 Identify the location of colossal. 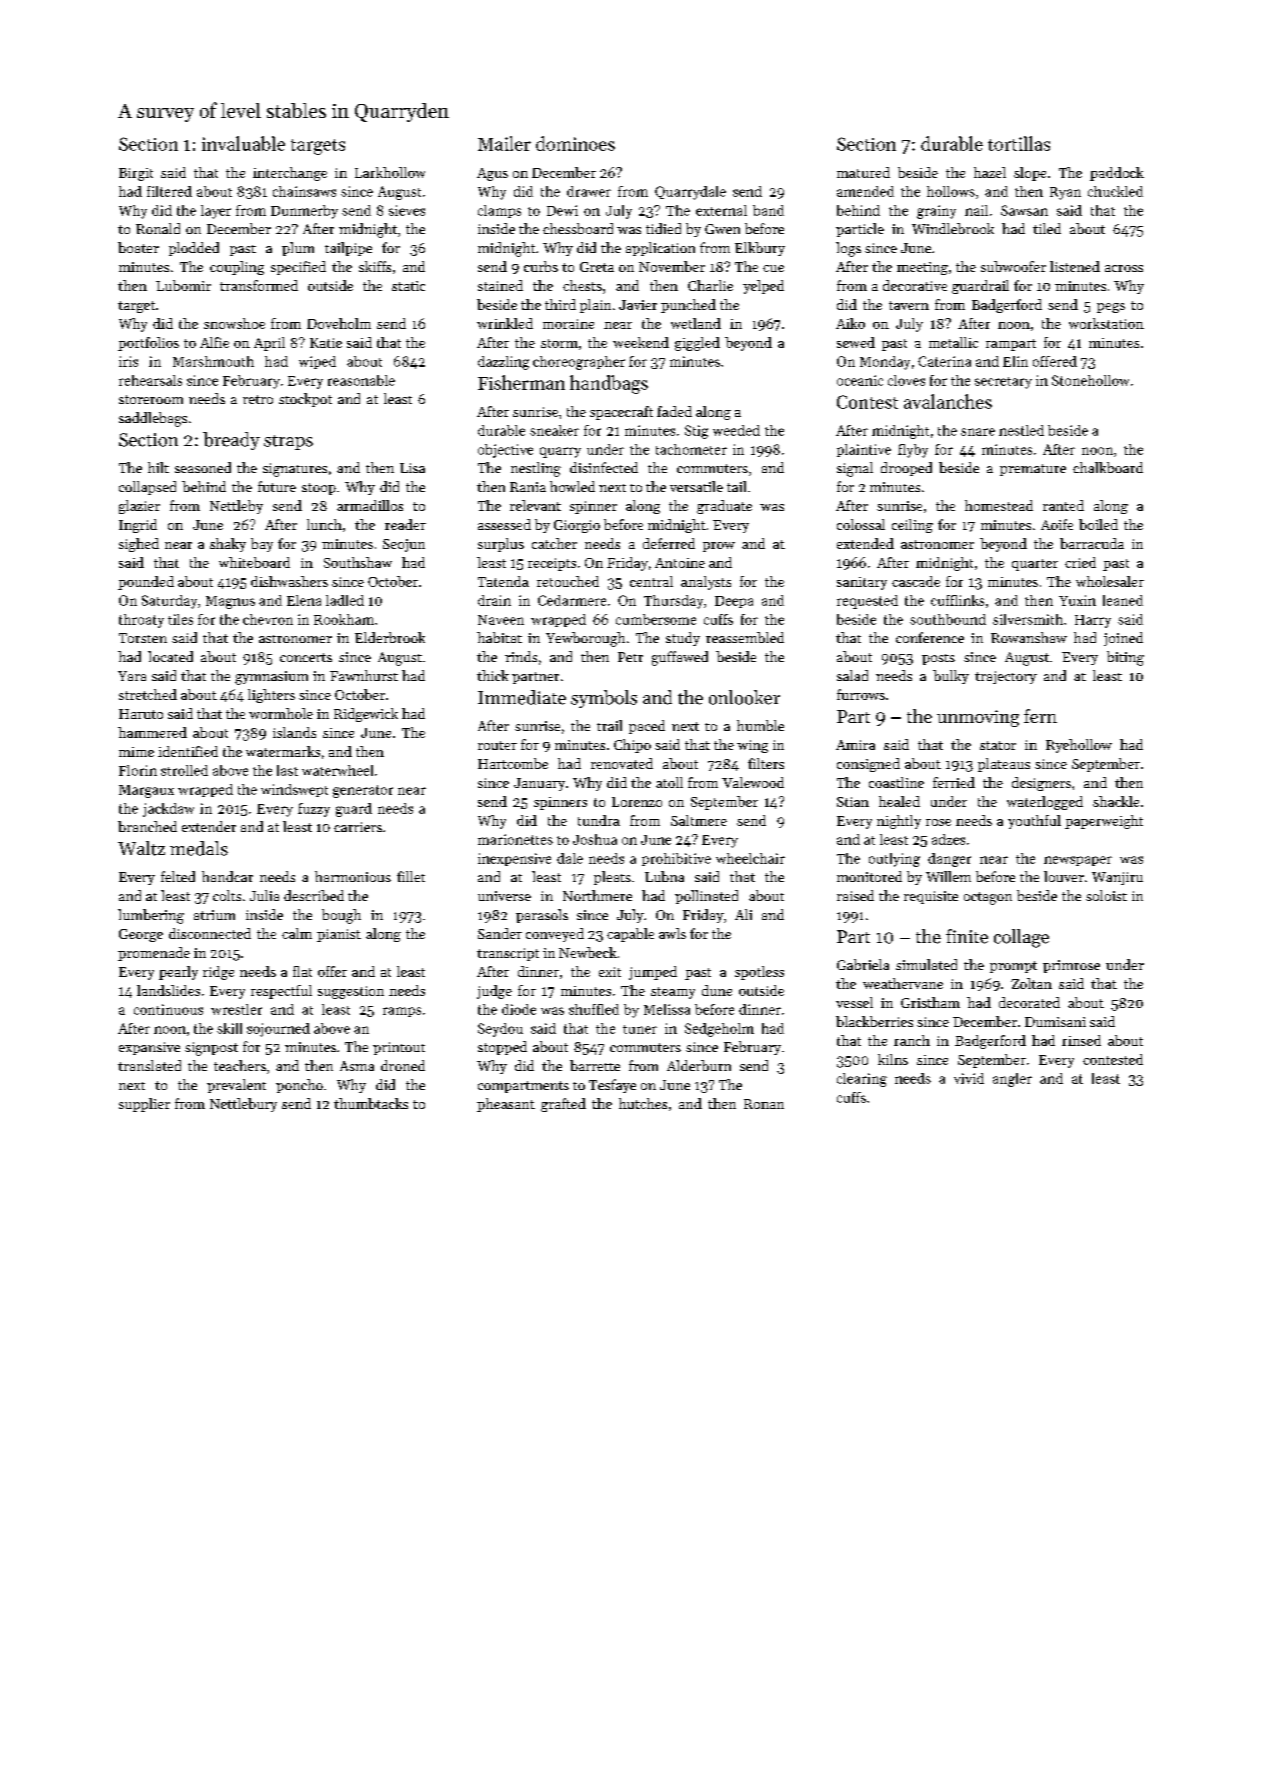
(861, 524).
